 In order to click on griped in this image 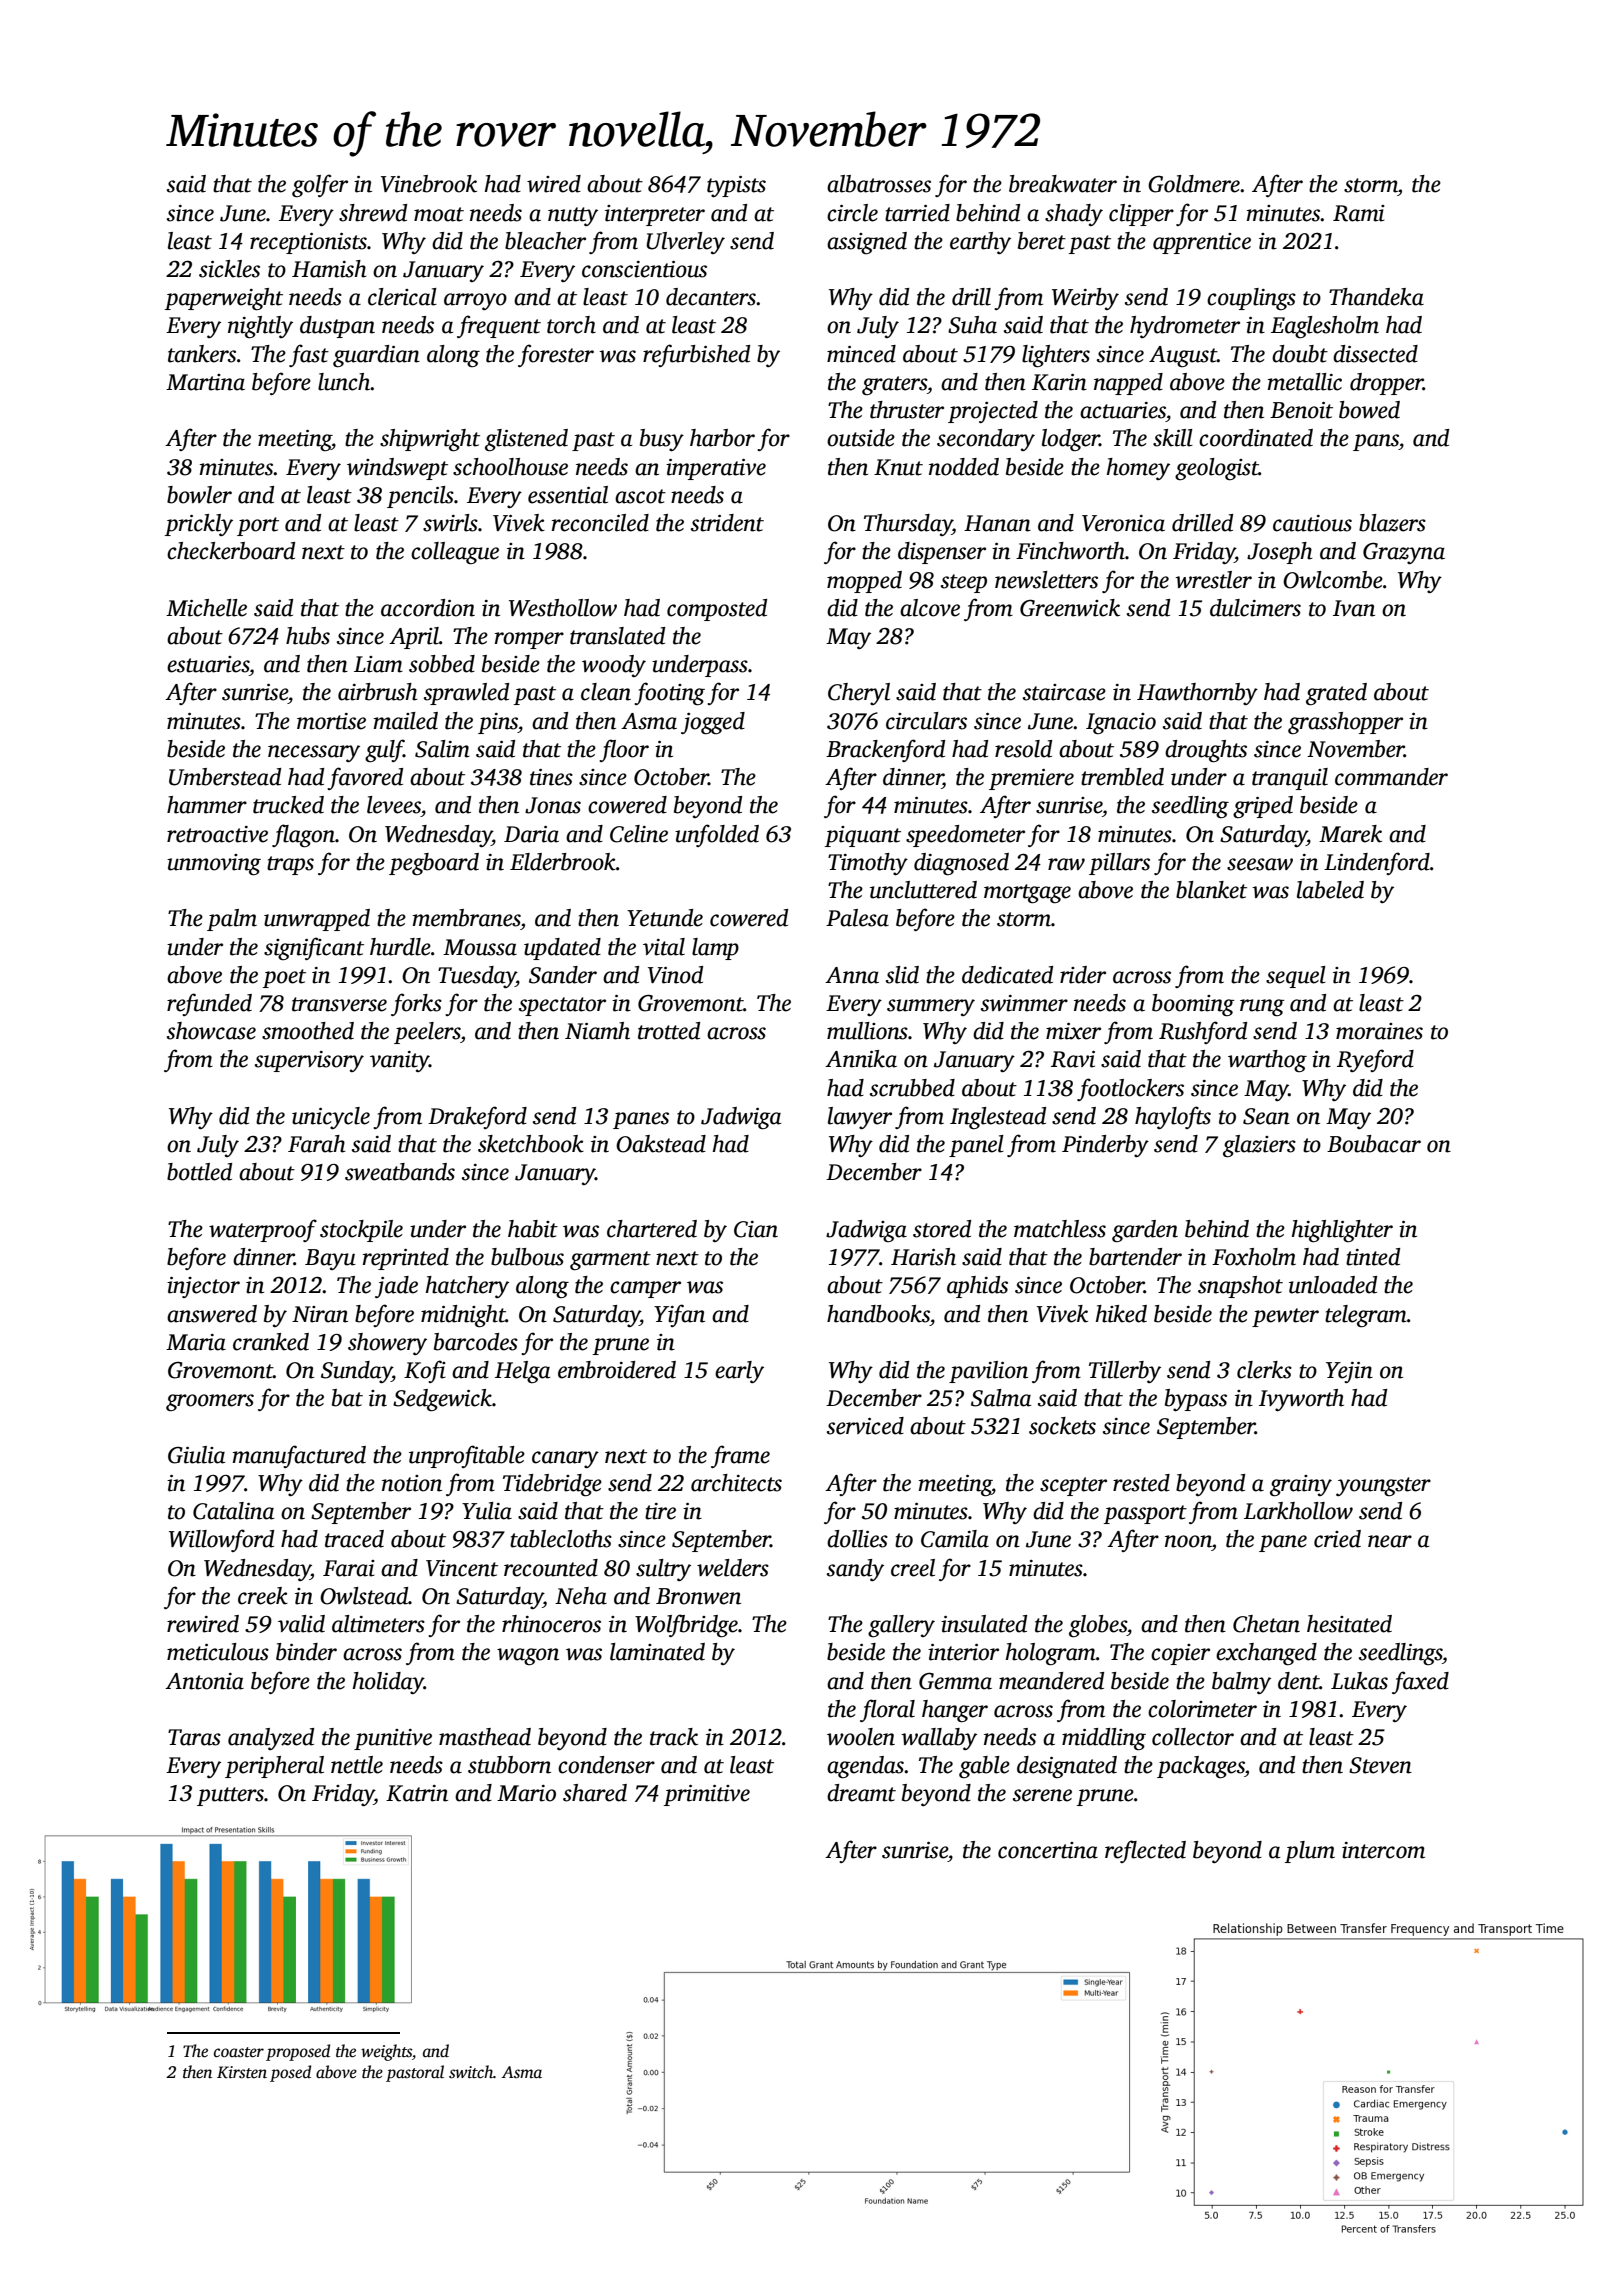, I will do `click(1263, 807)`.
